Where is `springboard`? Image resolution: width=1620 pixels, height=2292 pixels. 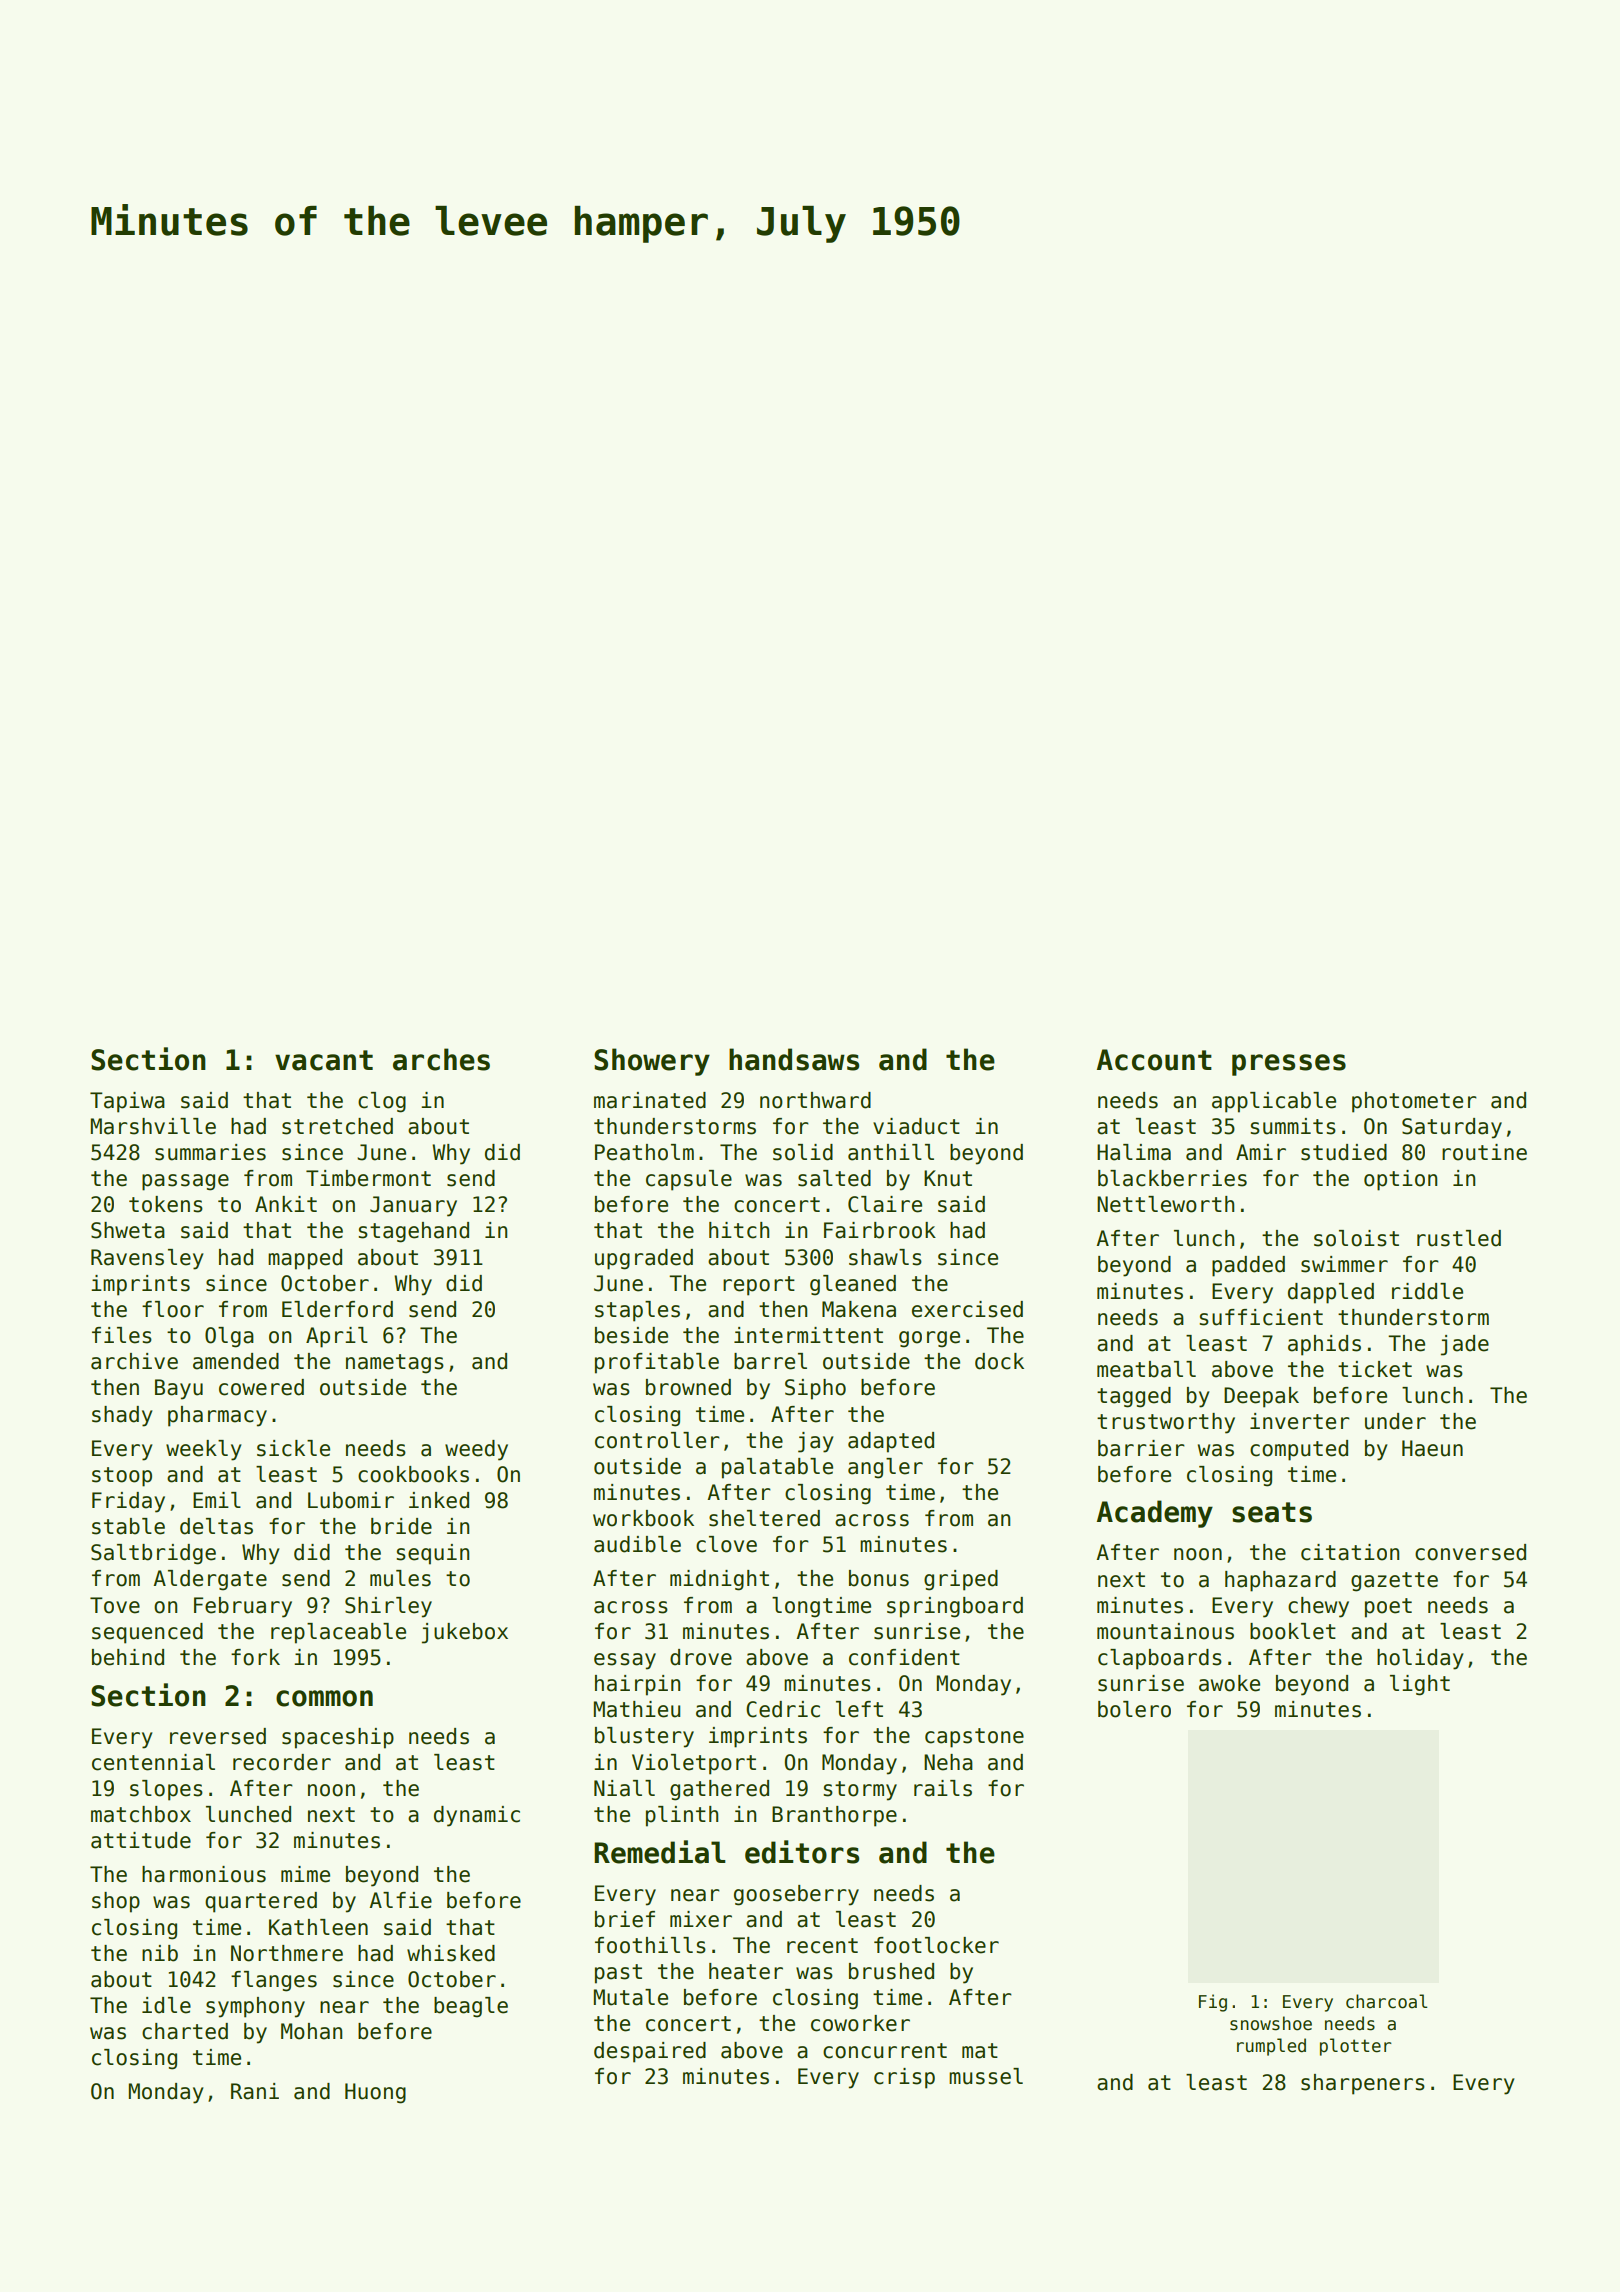
springboard is located at coordinates (955, 1607).
